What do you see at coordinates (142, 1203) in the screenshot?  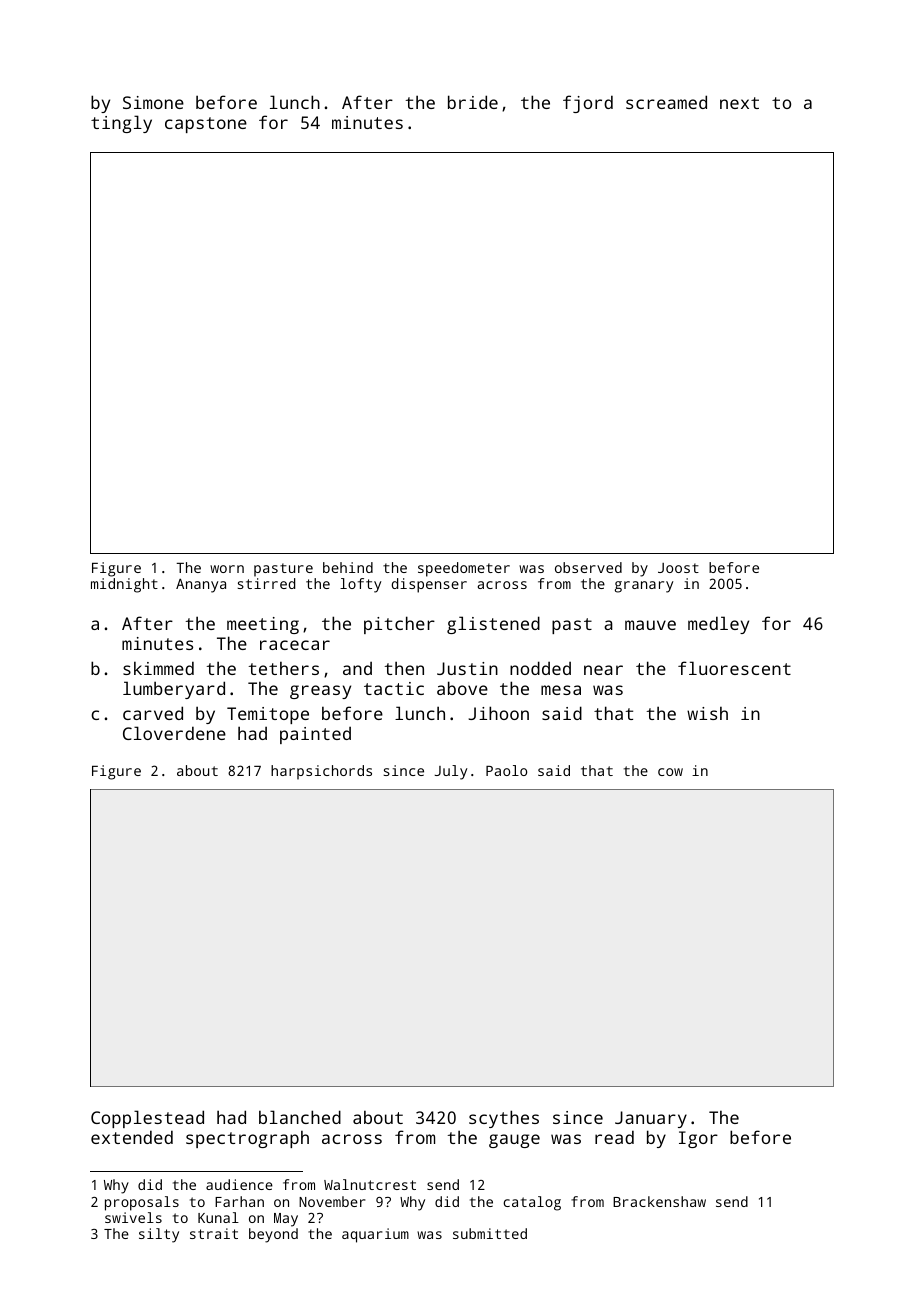 I see `proposals` at bounding box center [142, 1203].
